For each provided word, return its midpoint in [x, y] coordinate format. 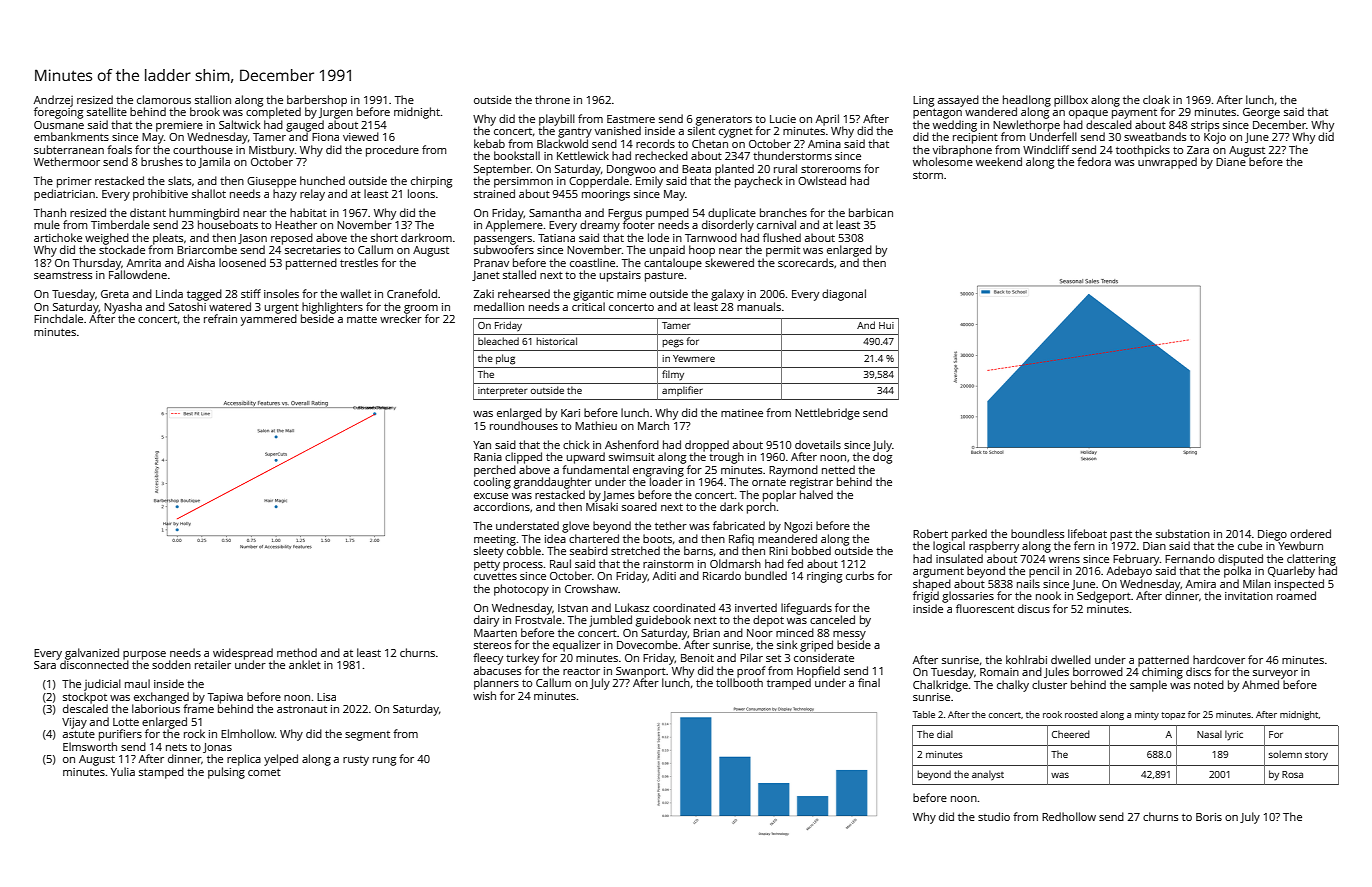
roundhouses [524, 425]
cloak [1156, 99]
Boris [1209, 817]
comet [264, 772]
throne [552, 99]
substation [1183, 533]
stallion [213, 99]
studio [994, 816]
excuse [491, 496]
